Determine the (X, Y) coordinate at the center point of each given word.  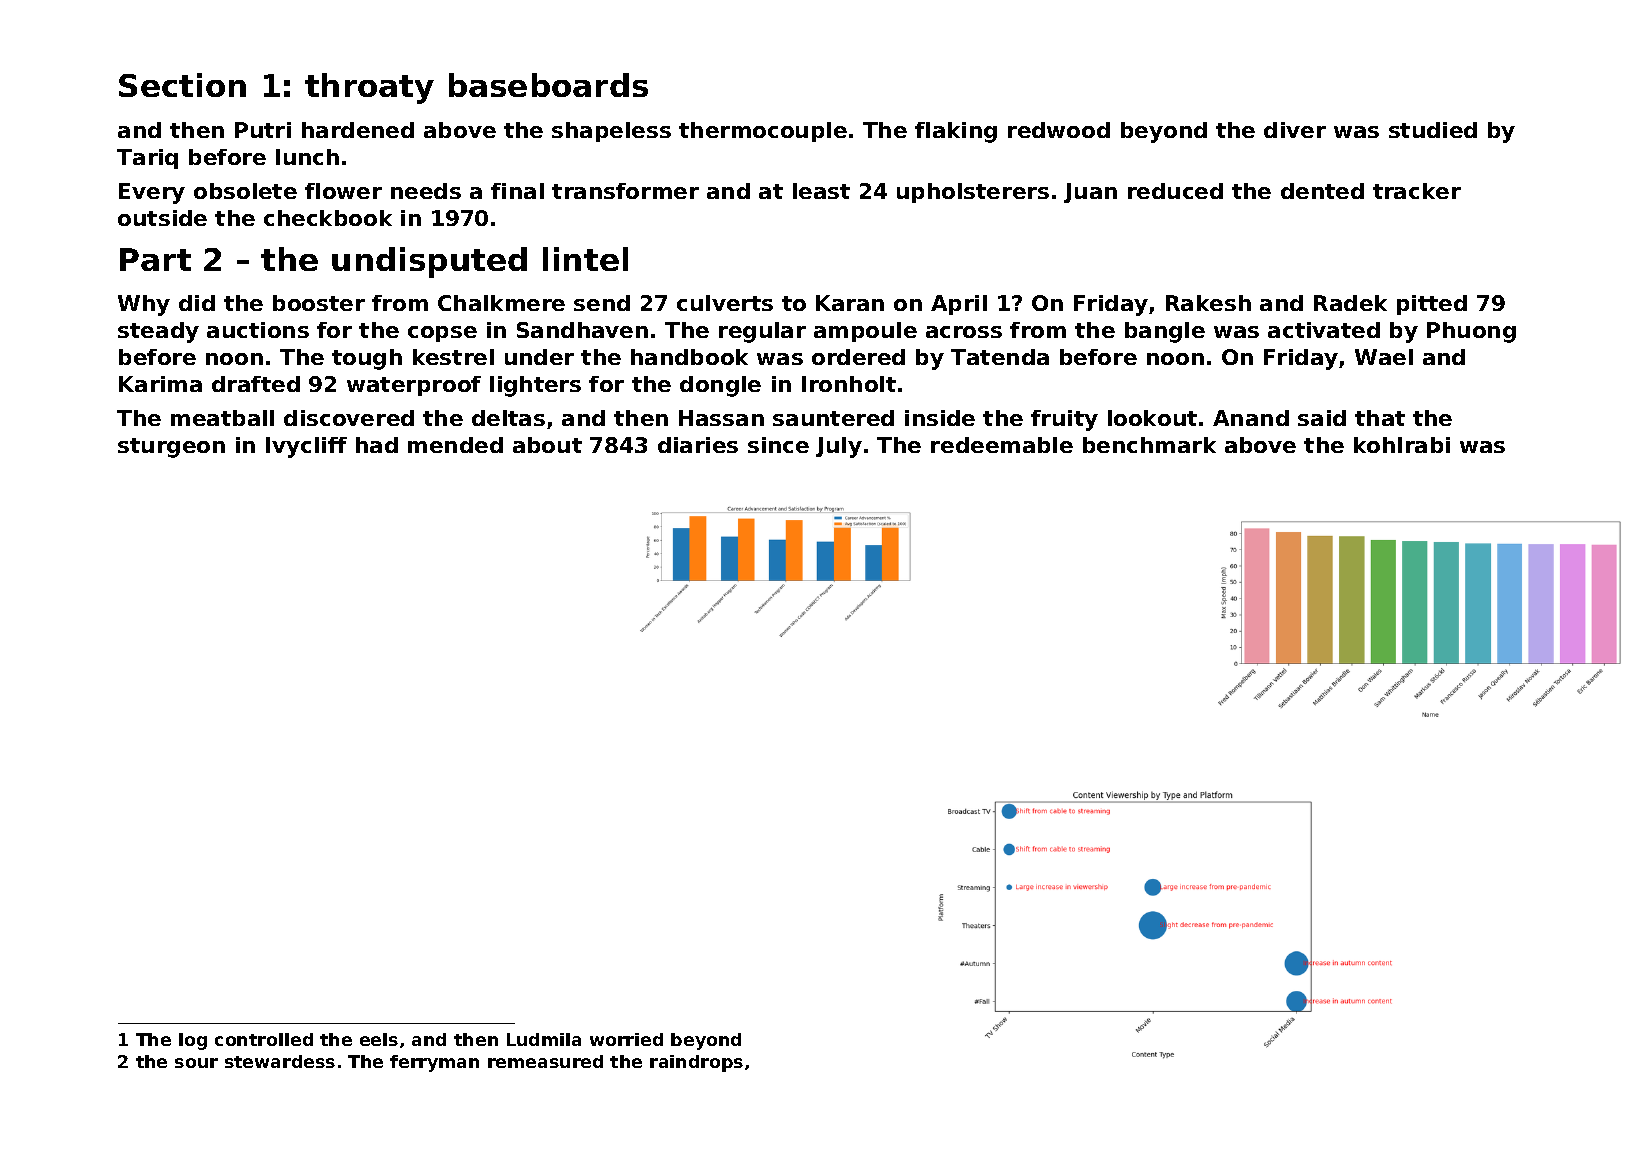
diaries (698, 445)
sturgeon (171, 448)
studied (1433, 130)
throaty (369, 88)
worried (626, 1039)
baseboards (548, 85)
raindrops (696, 1063)
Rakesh (1208, 303)
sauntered (833, 418)
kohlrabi (1402, 445)
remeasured (545, 1061)
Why (144, 305)
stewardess (280, 1061)
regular (762, 332)
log (193, 1041)
